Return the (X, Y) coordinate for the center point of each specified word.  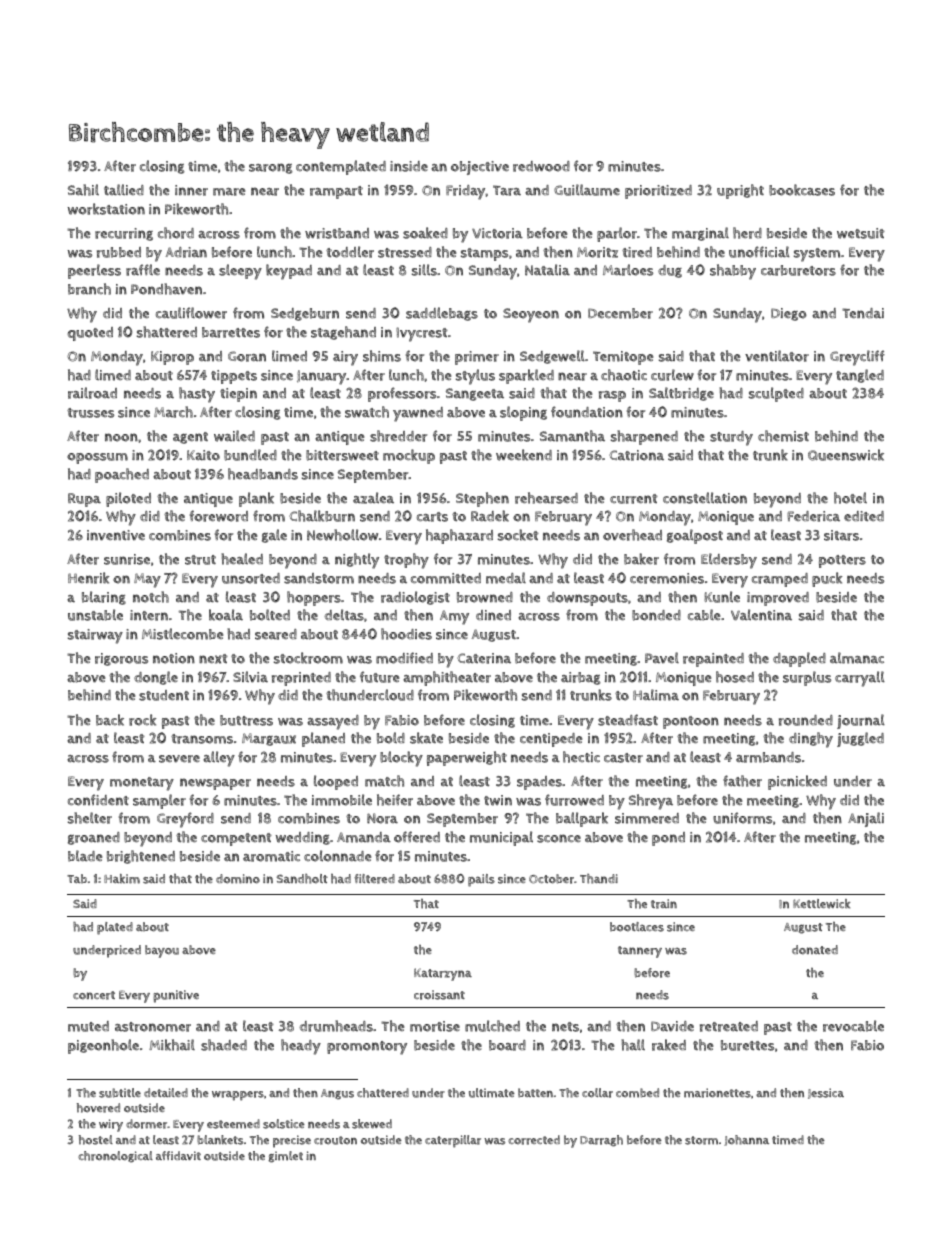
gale (274, 536)
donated (815, 950)
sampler (159, 801)
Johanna (746, 1140)
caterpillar (453, 1141)
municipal (501, 838)
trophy (406, 561)
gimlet (285, 1157)
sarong (271, 168)
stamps (484, 254)
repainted (713, 660)
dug (670, 271)
